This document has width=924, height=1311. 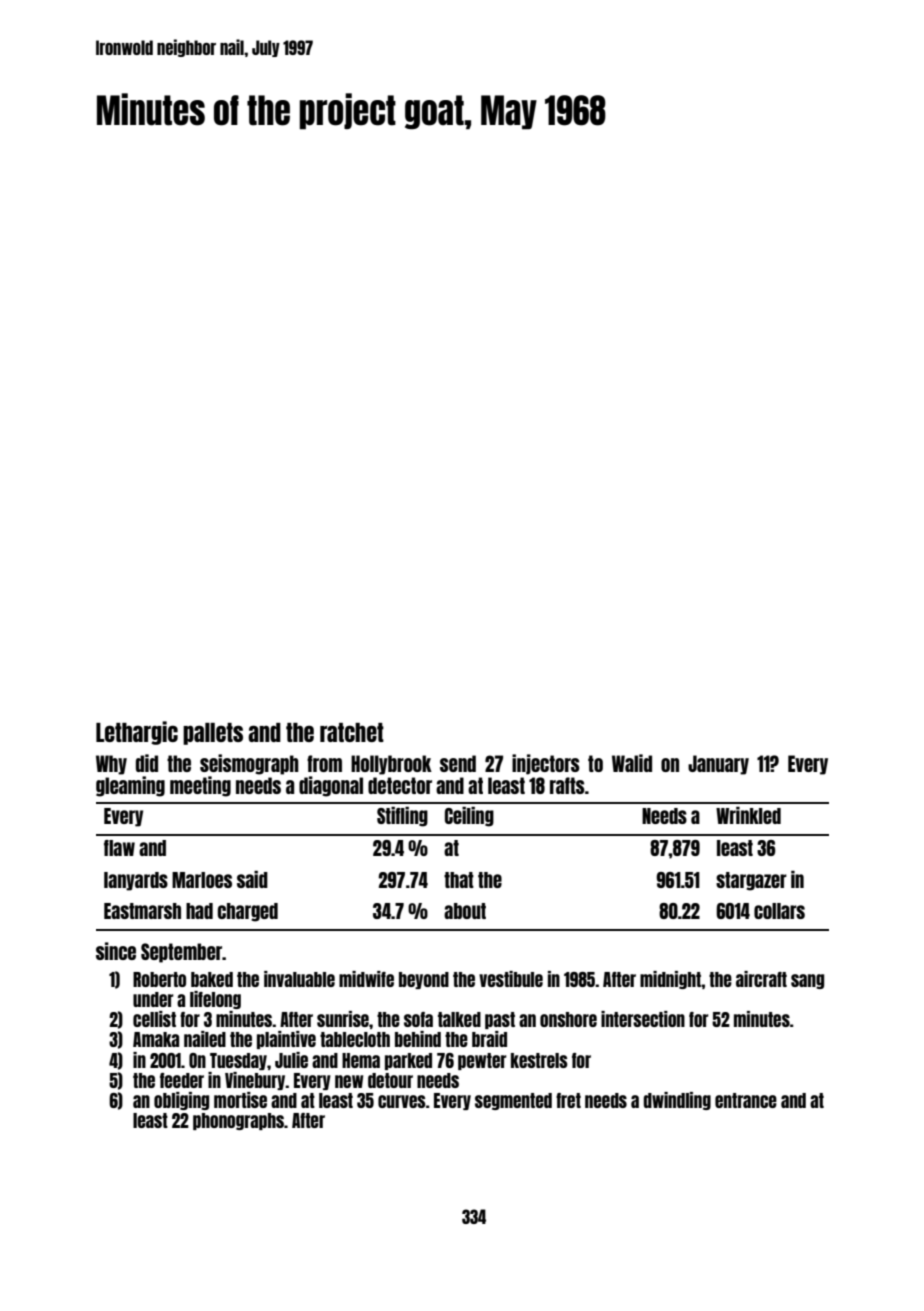 I want to click on Vinebury, so click(x=255, y=1081).
